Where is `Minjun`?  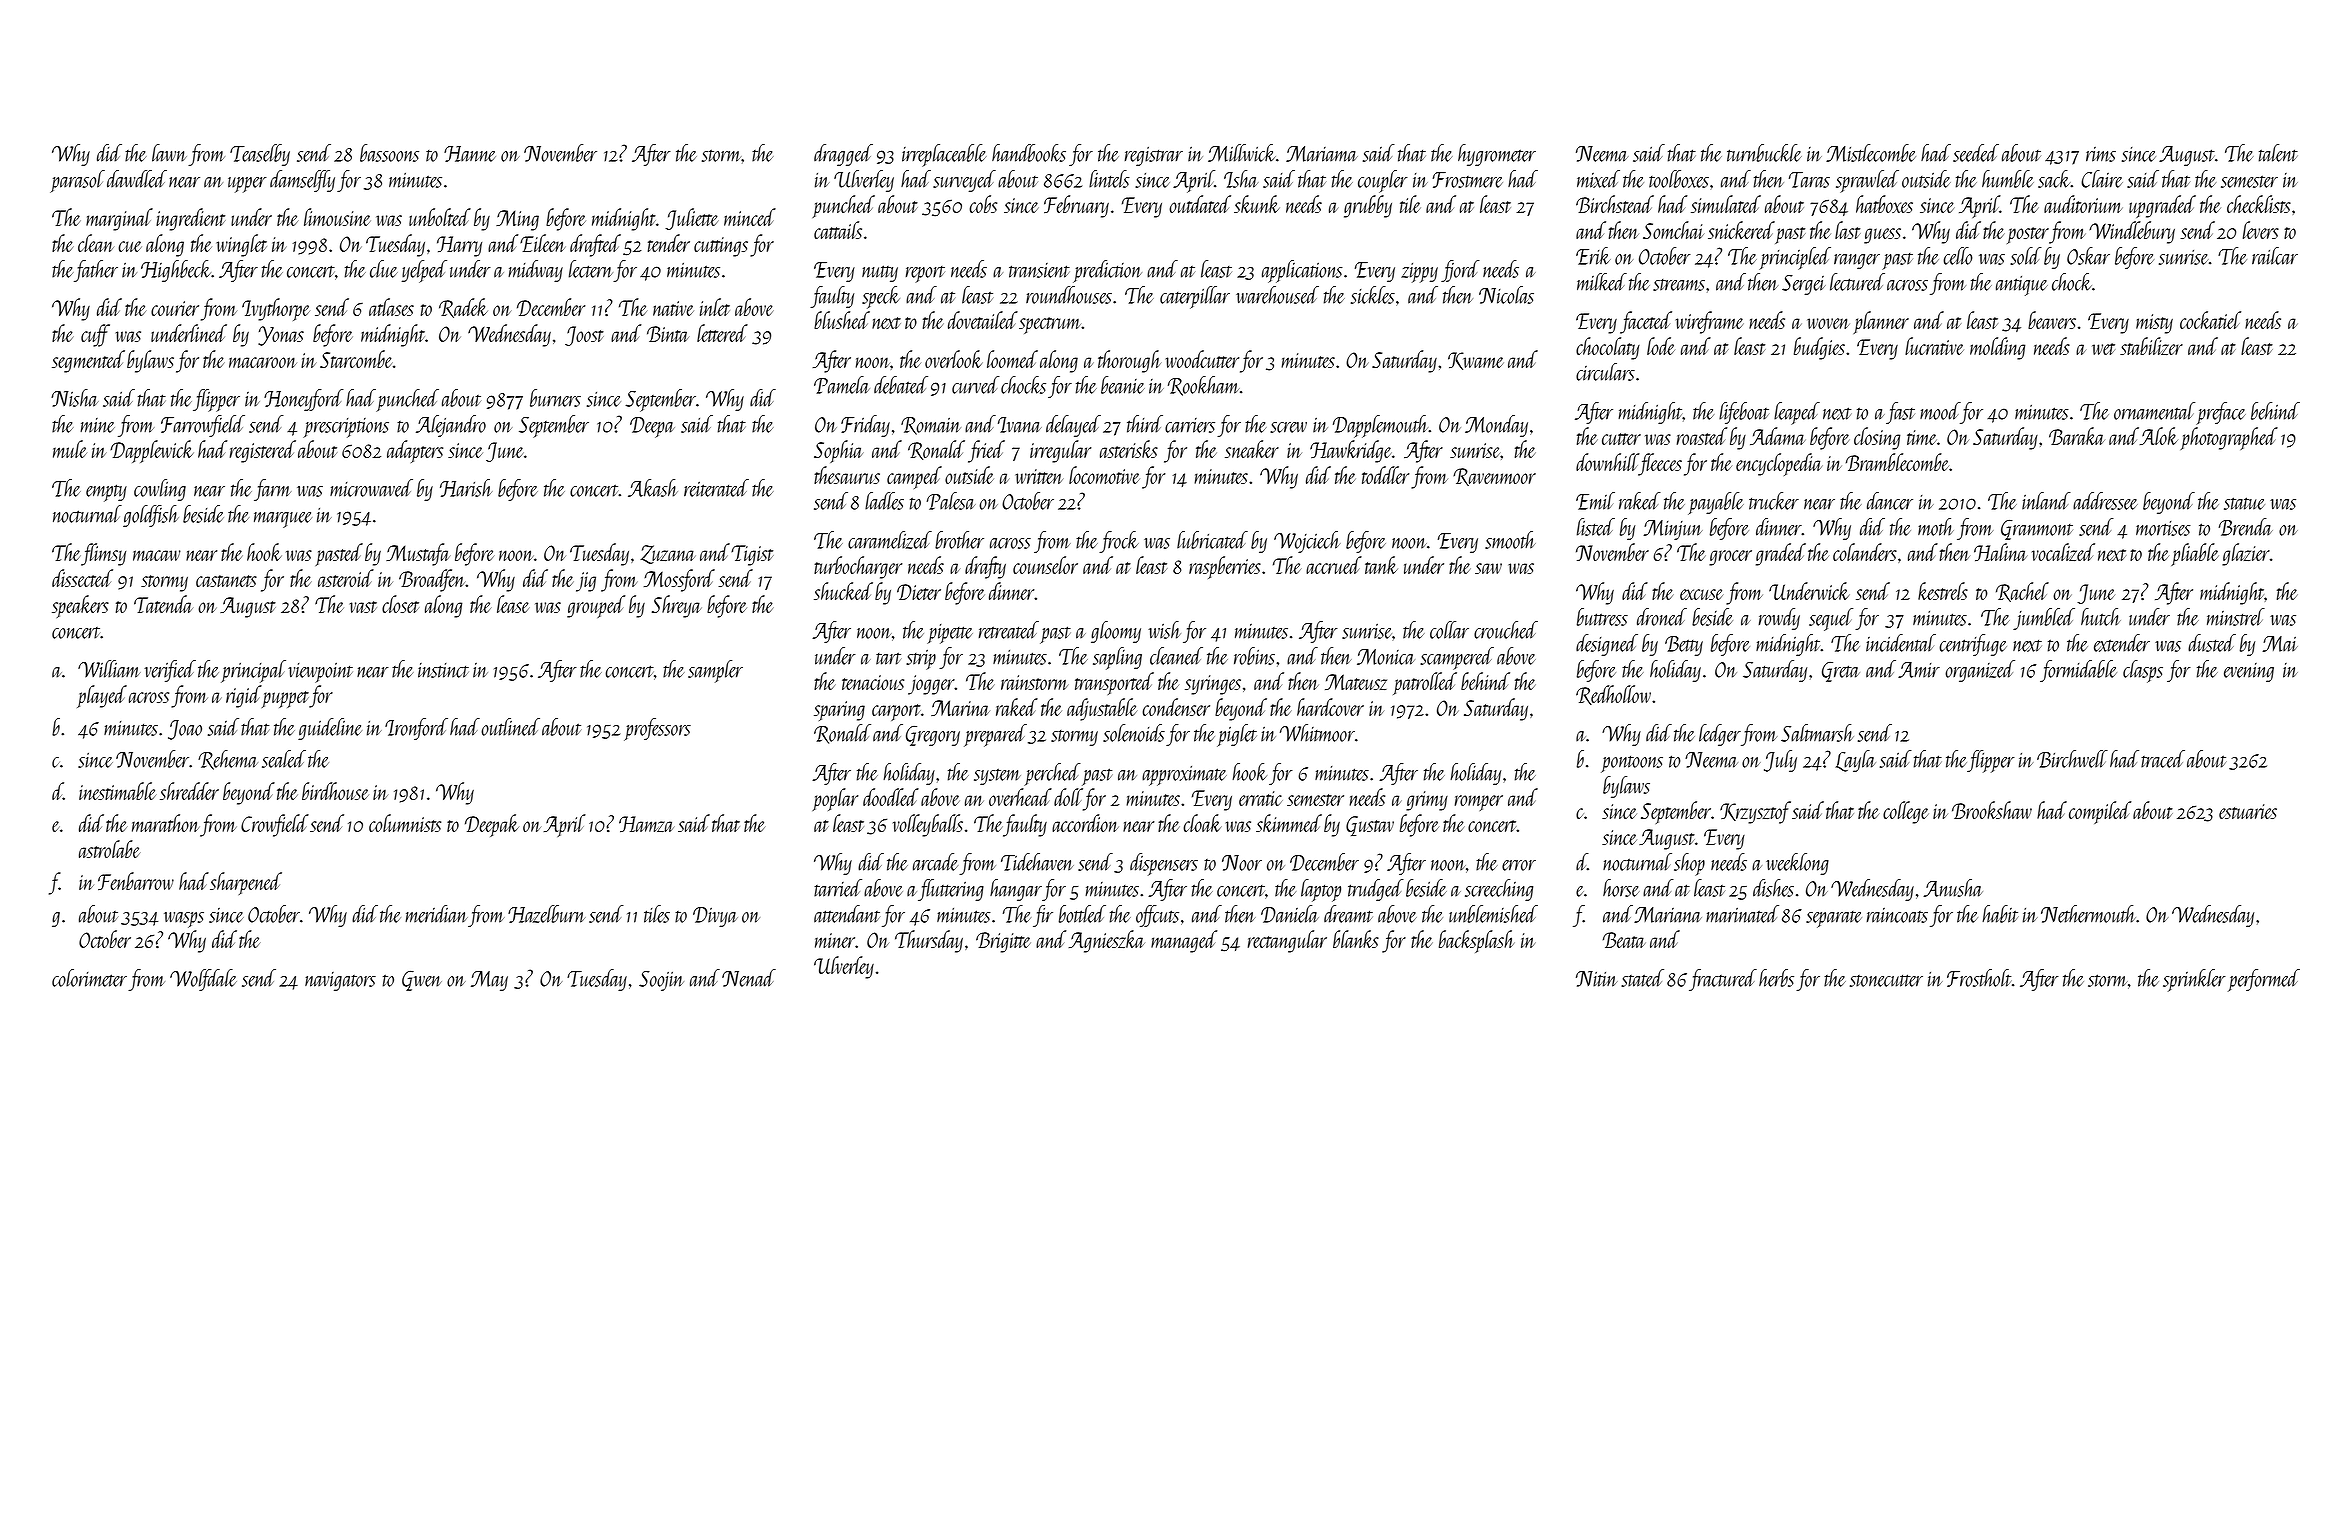 Minjun is located at coordinates (1673, 530).
